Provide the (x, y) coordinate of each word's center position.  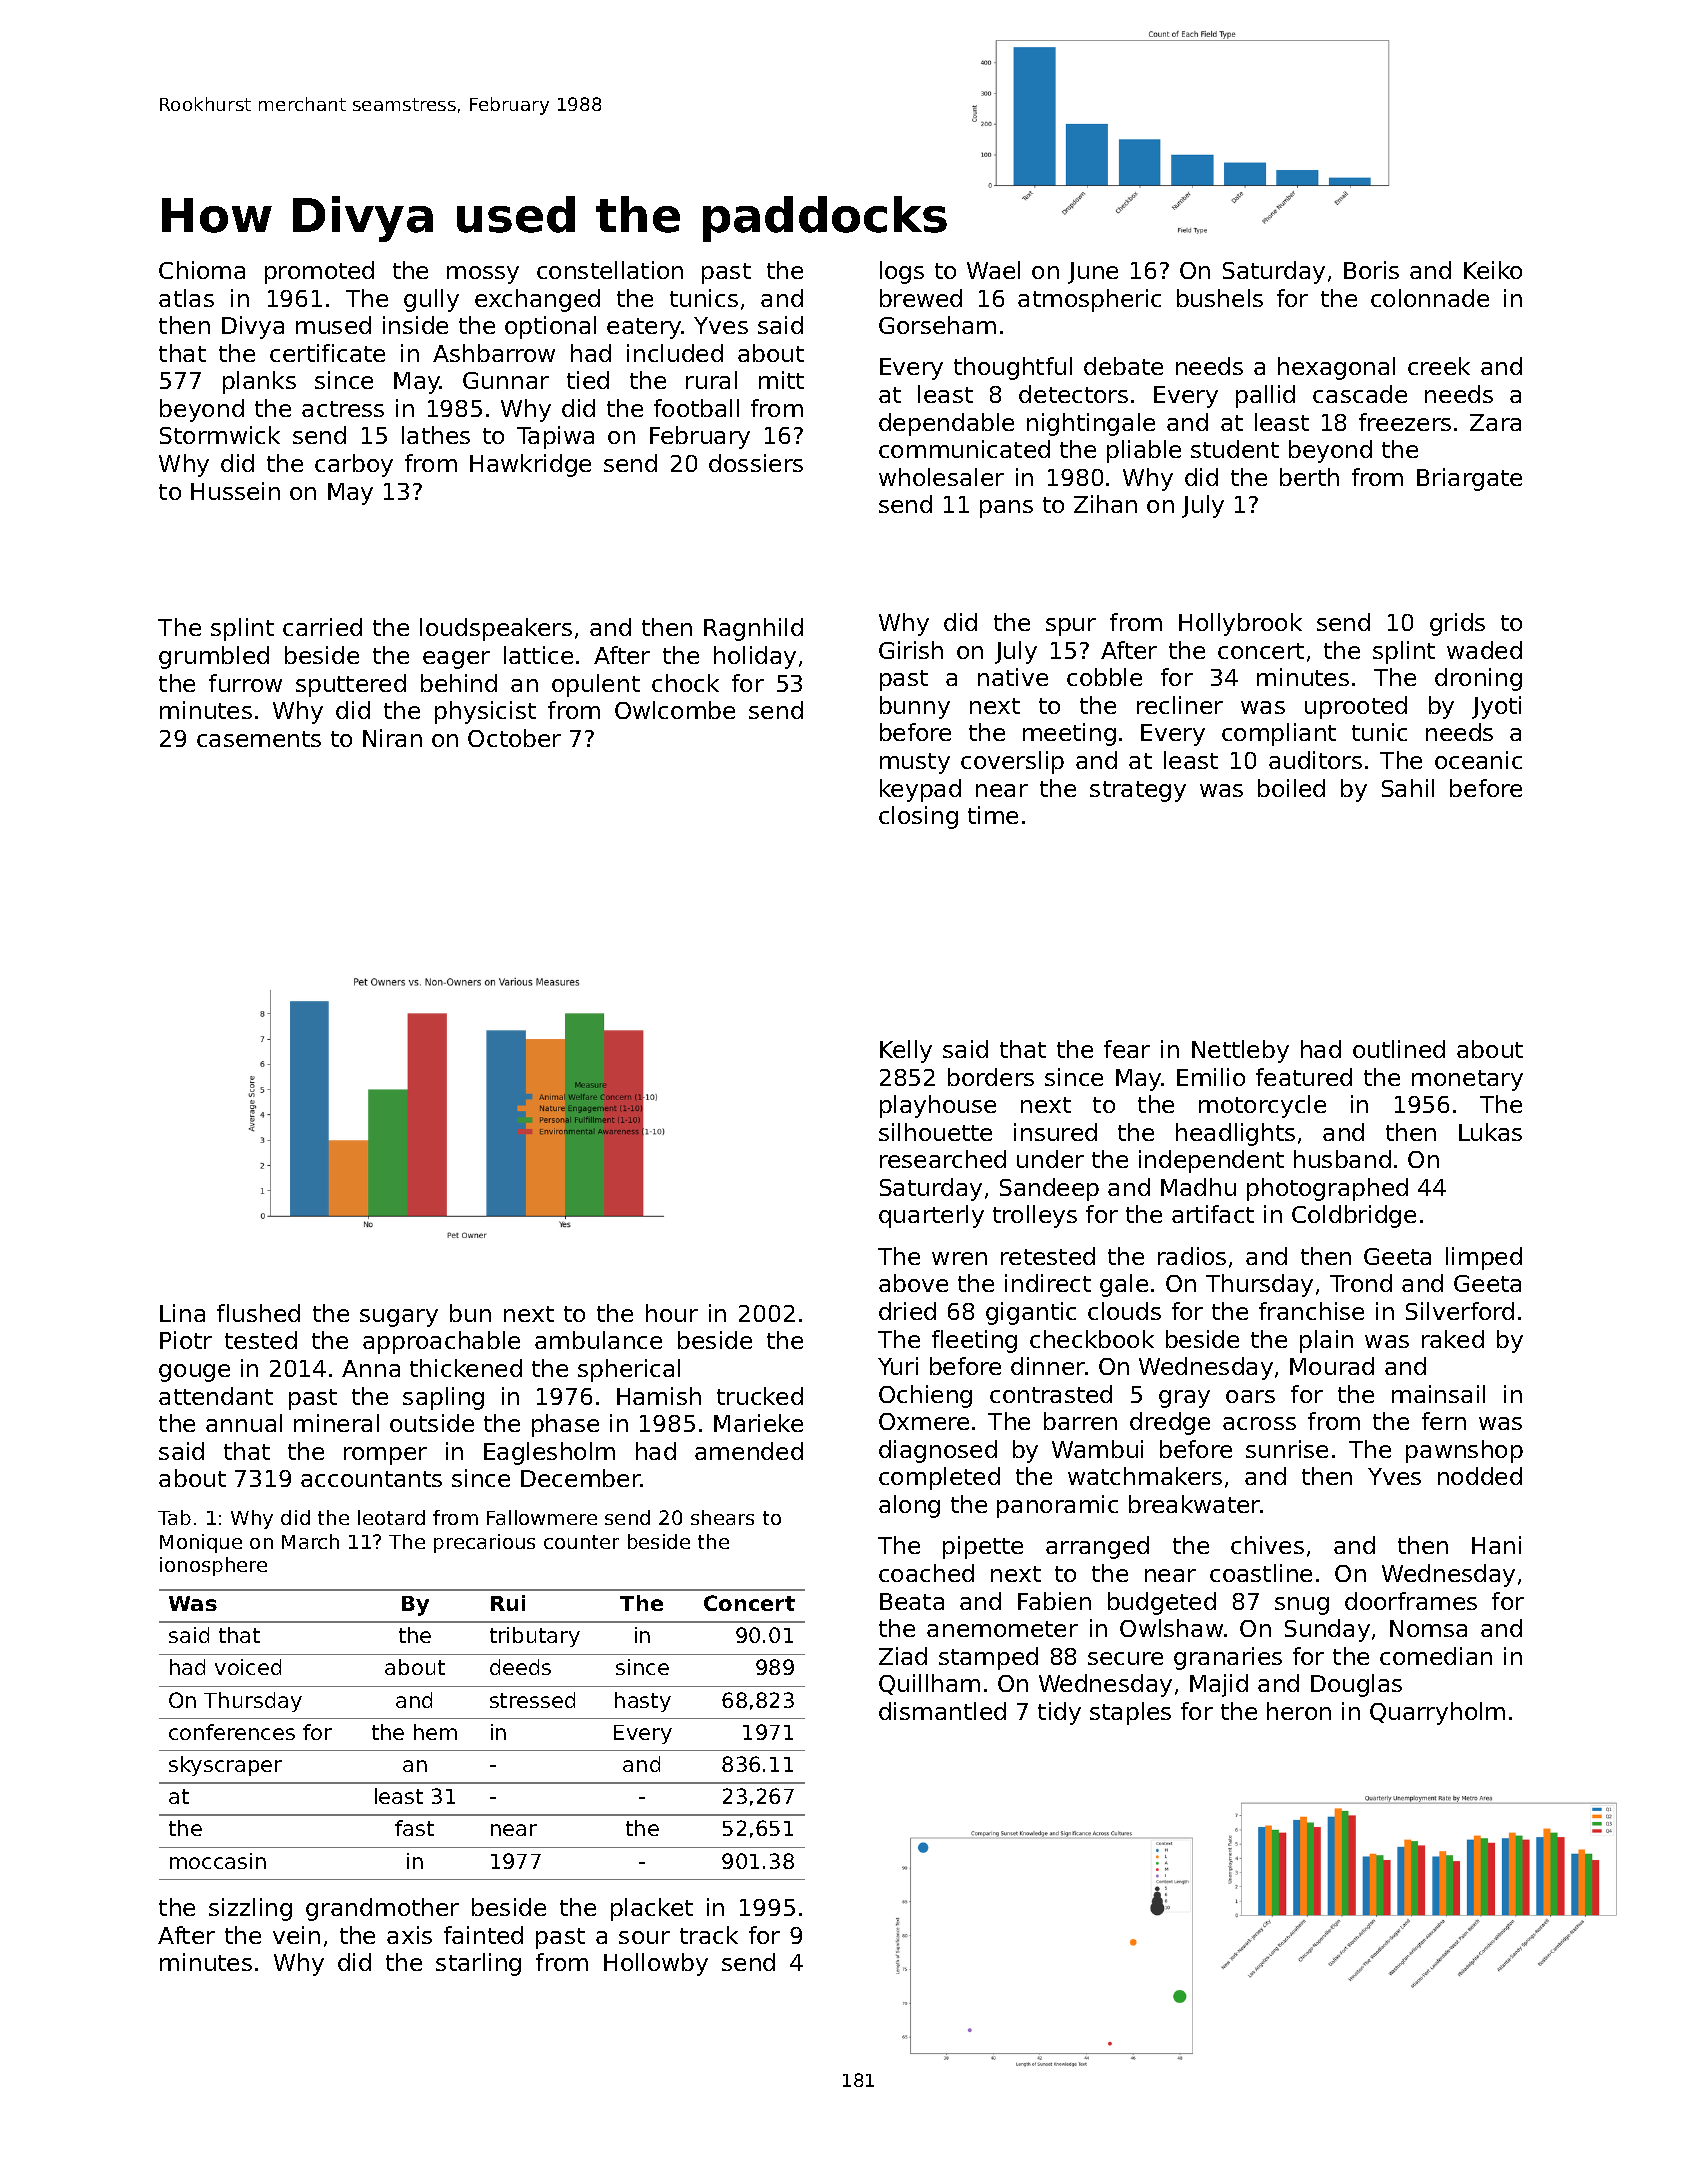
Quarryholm (1437, 1713)
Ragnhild (753, 629)
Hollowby (656, 1964)
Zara (1495, 422)
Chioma (202, 270)
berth (1309, 477)
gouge (194, 1373)
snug (1302, 1606)
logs (902, 272)
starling (478, 1964)
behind (459, 683)
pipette (983, 1547)
